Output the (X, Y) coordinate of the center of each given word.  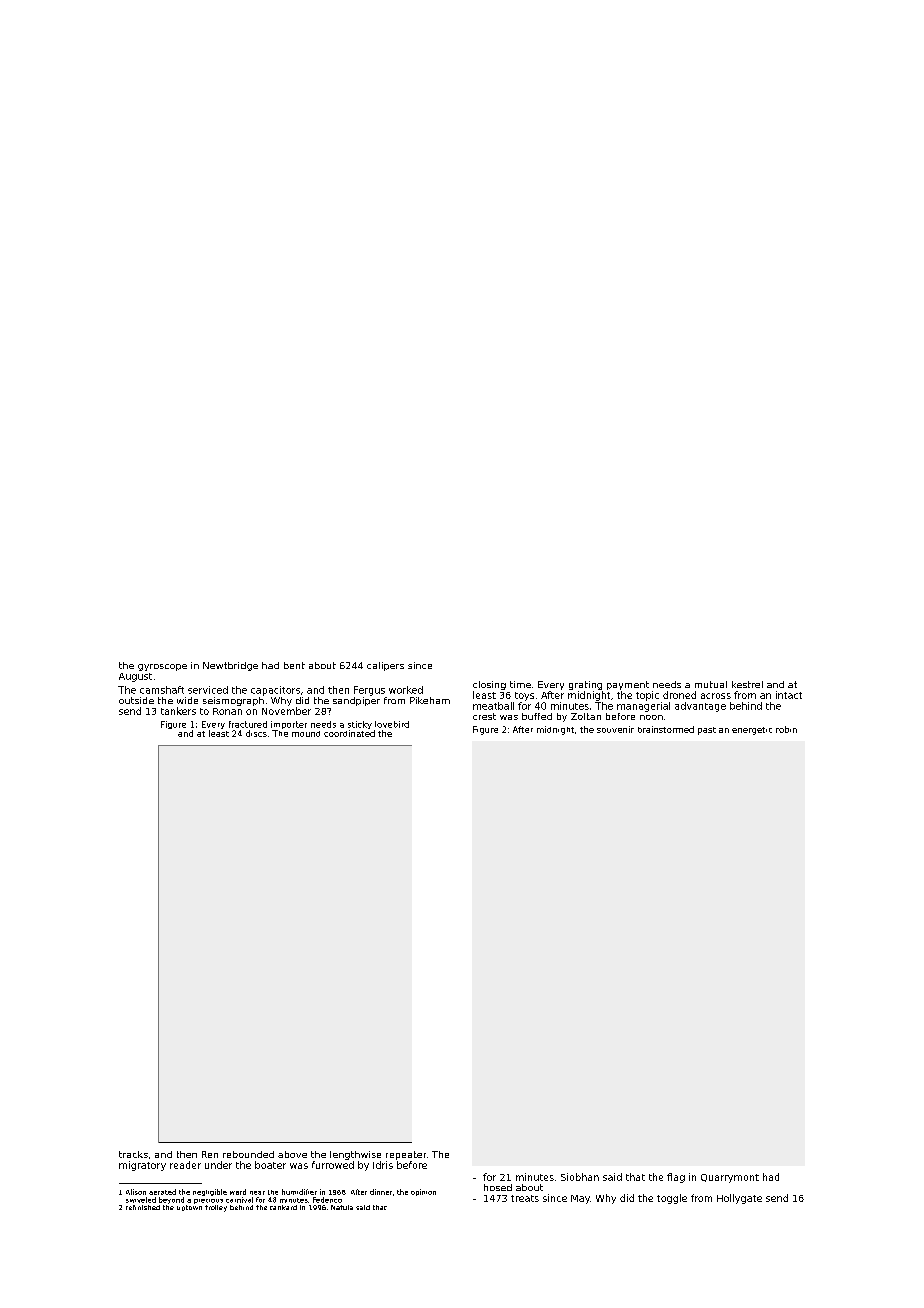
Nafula (342, 1207)
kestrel (747, 684)
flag (676, 1178)
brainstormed (666, 729)
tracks (133, 1154)
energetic (752, 731)
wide (187, 700)
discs (256, 733)
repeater (406, 1155)
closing (489, 685)
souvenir (615, 729)
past (707, 731)
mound (306, 734)
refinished (143, 1207)
